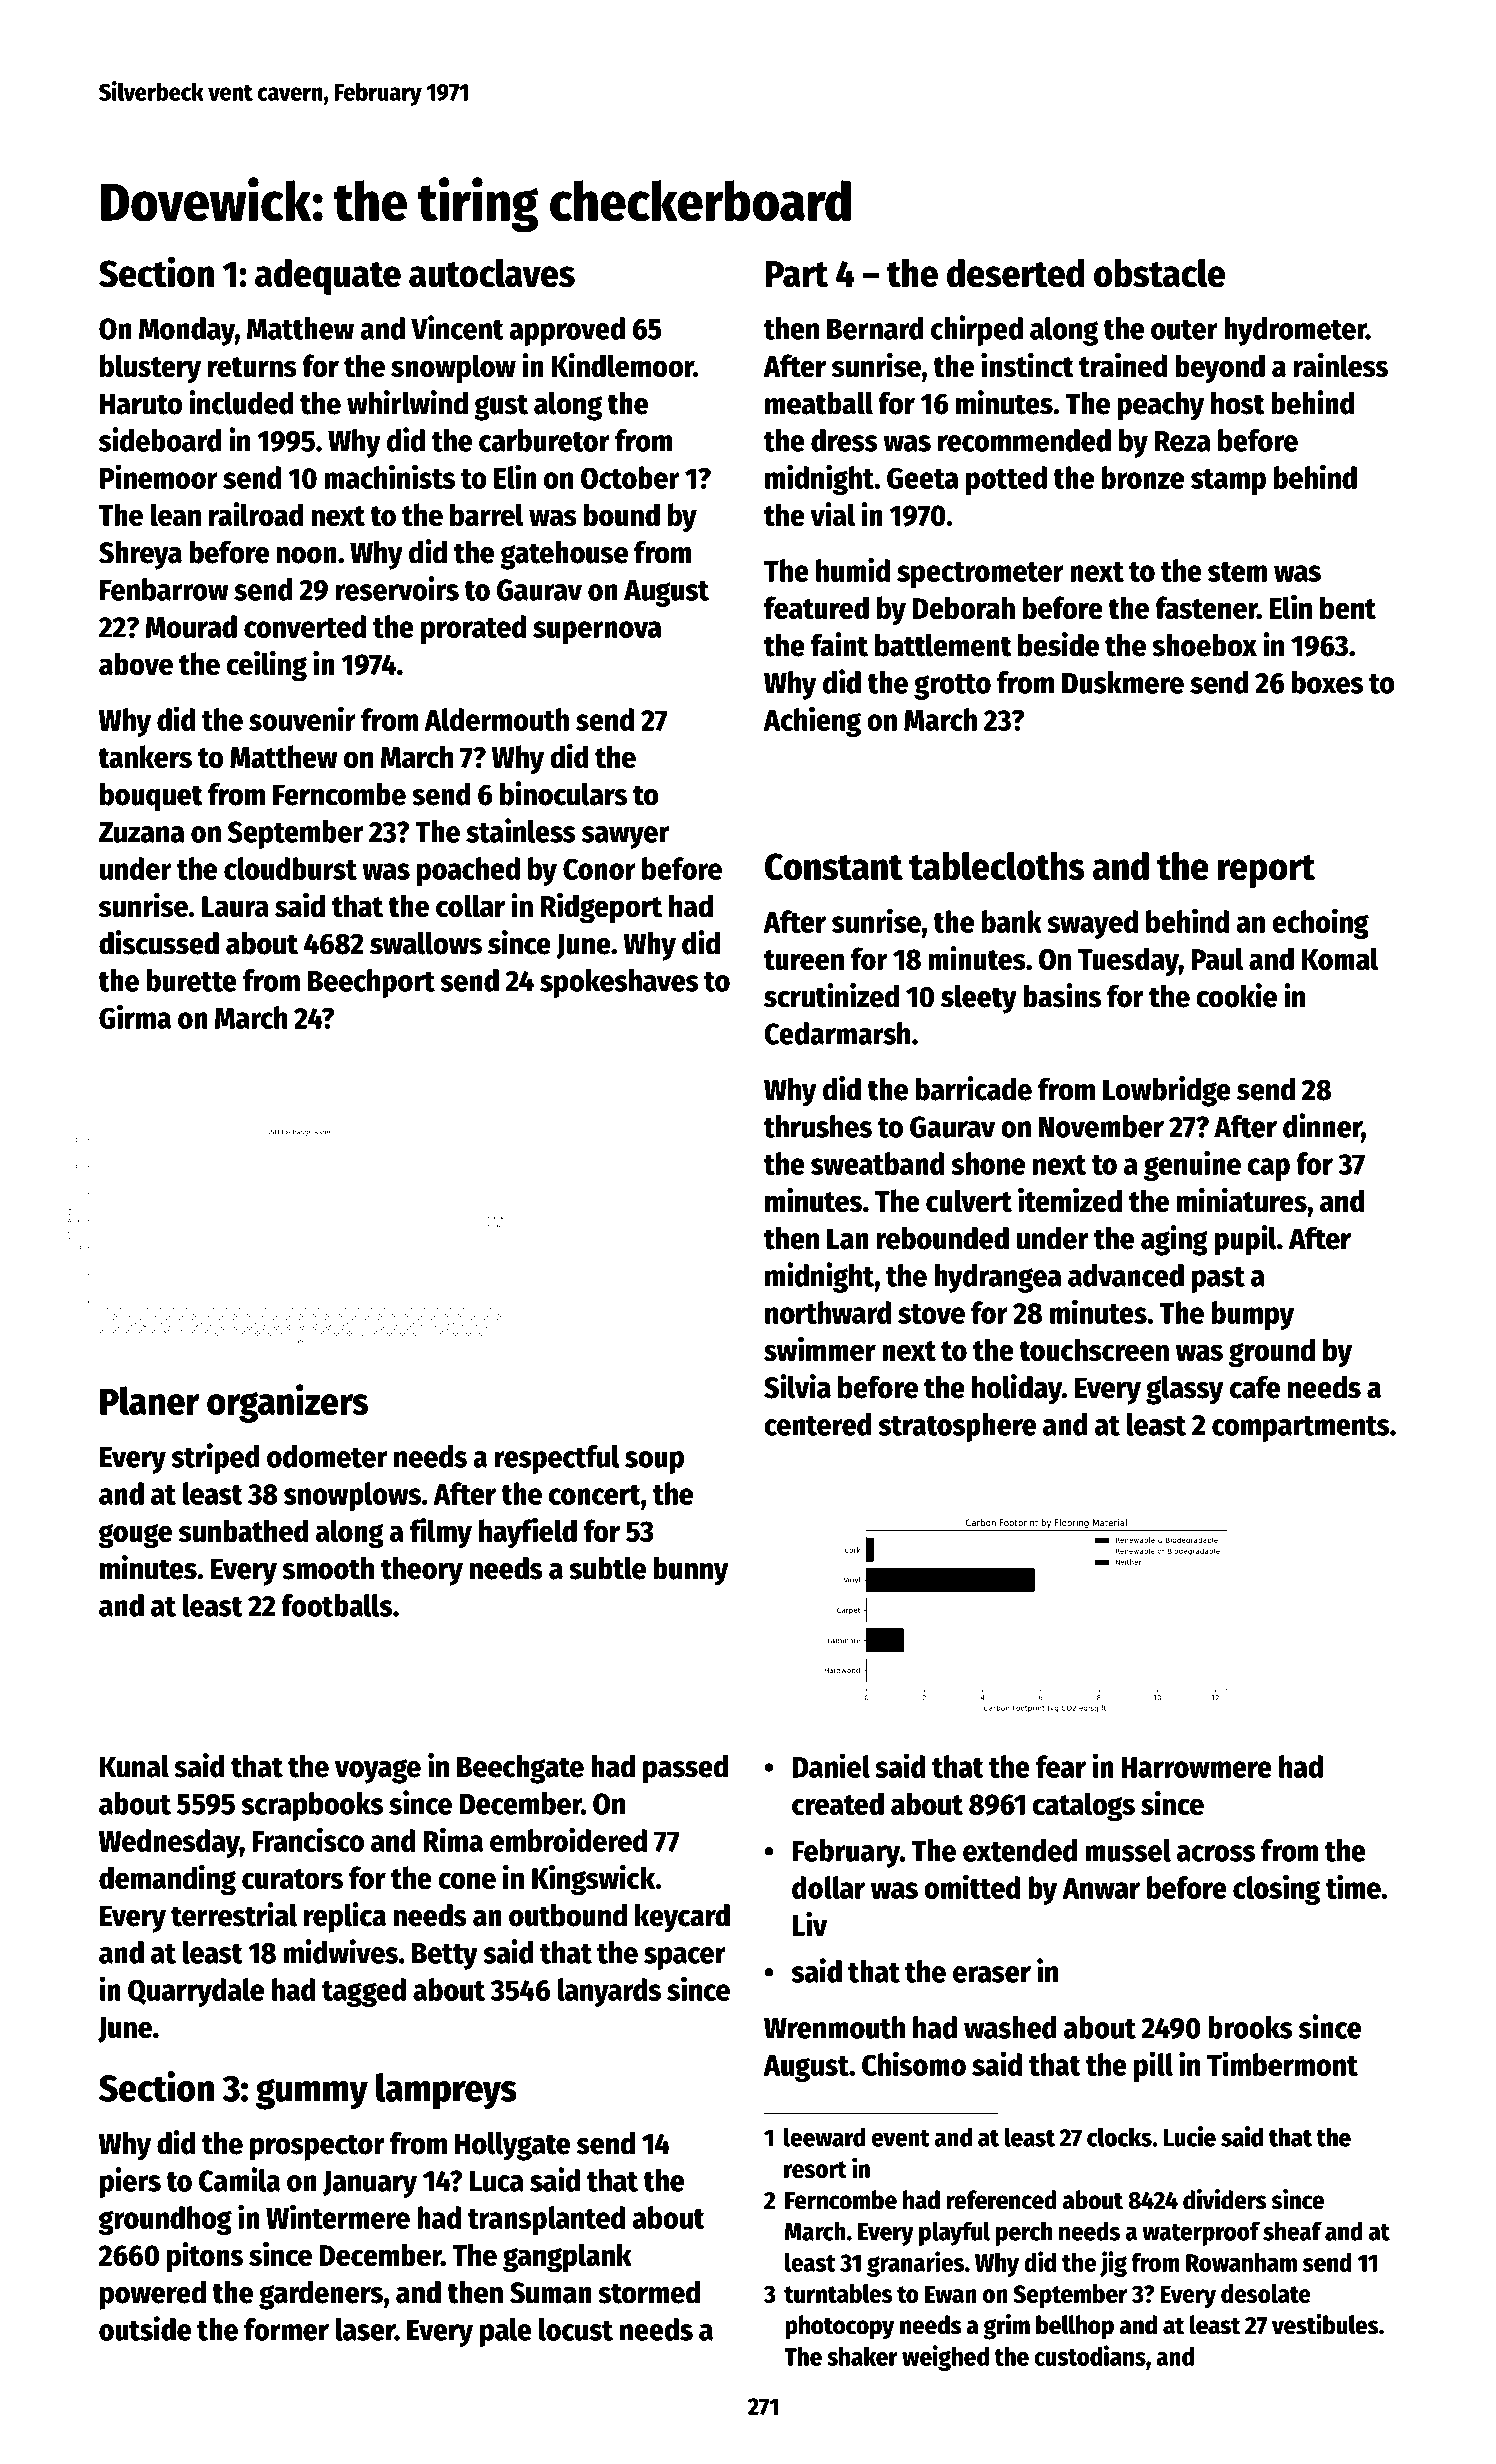 The height and width of the screenshot is (2464, 1496). I want to click on included, so click(241, 402).
